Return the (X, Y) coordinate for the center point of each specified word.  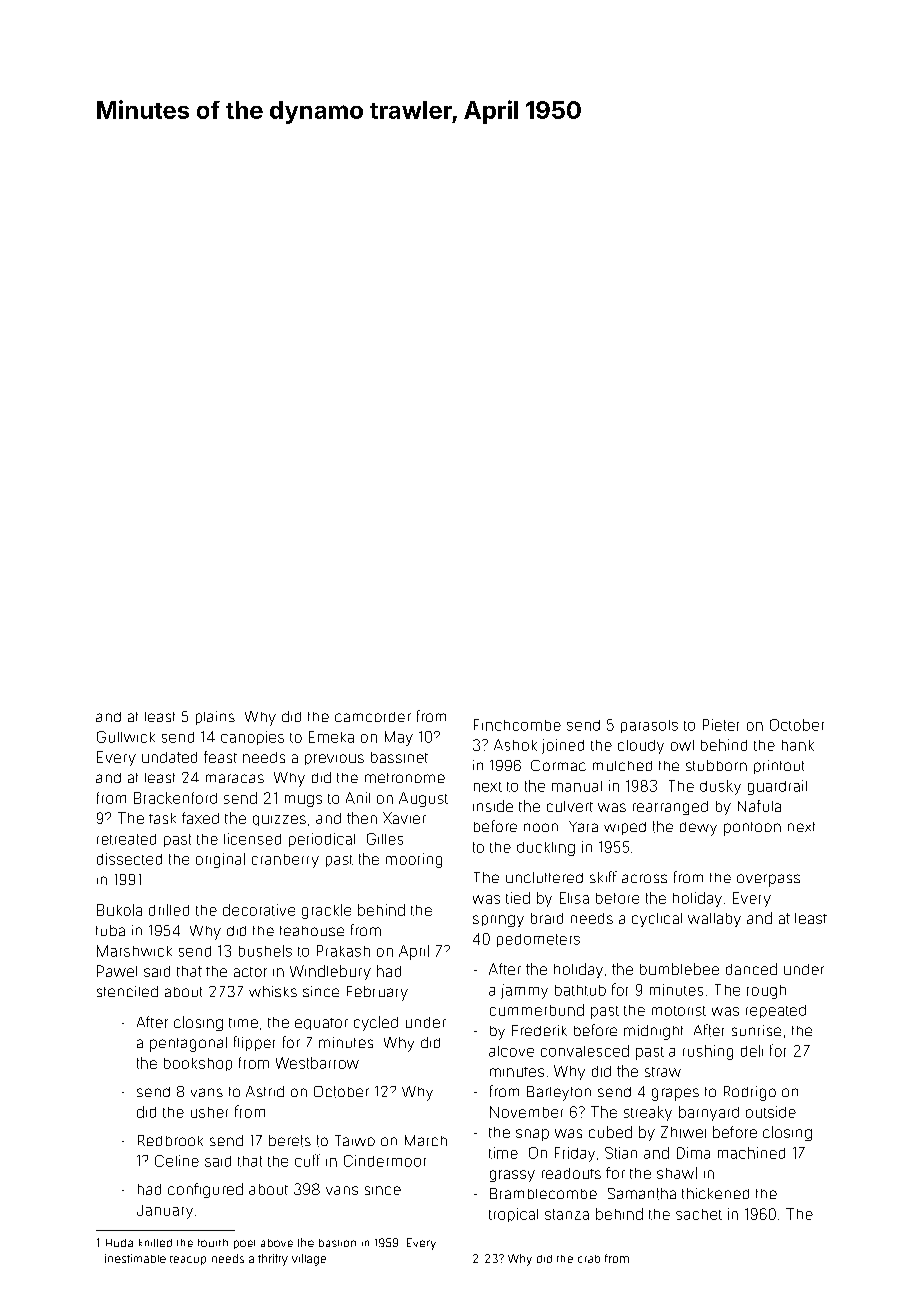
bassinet (399, 757)
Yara (583, 826)
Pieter (721, 725)
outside (771, 1112)
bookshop (198, 1064)
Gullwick (126, 737)
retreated (126, 839)
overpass (768, 880)
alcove (511, 1051)
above (277, 1243)
